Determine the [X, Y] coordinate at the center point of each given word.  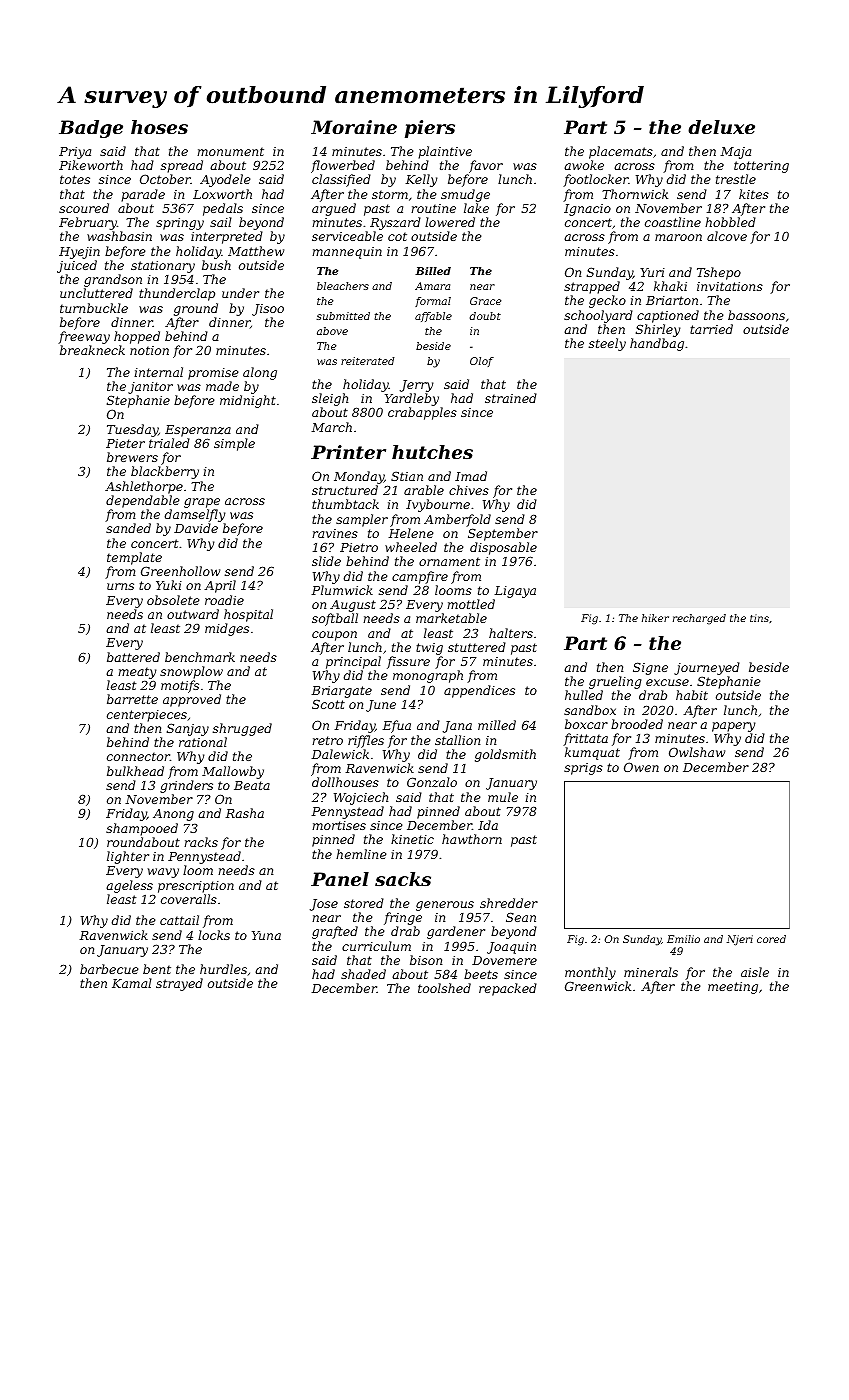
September [503, 534]
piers [430, 129]
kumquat [592, 753]
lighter [128, 857]
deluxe [721, 127]
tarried [711, 329]
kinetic [412, 839]
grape [202, 503]
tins [759, 618]
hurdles [223, 969]
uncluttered [96, 293]
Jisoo [268, 310]
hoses [159, 127]
